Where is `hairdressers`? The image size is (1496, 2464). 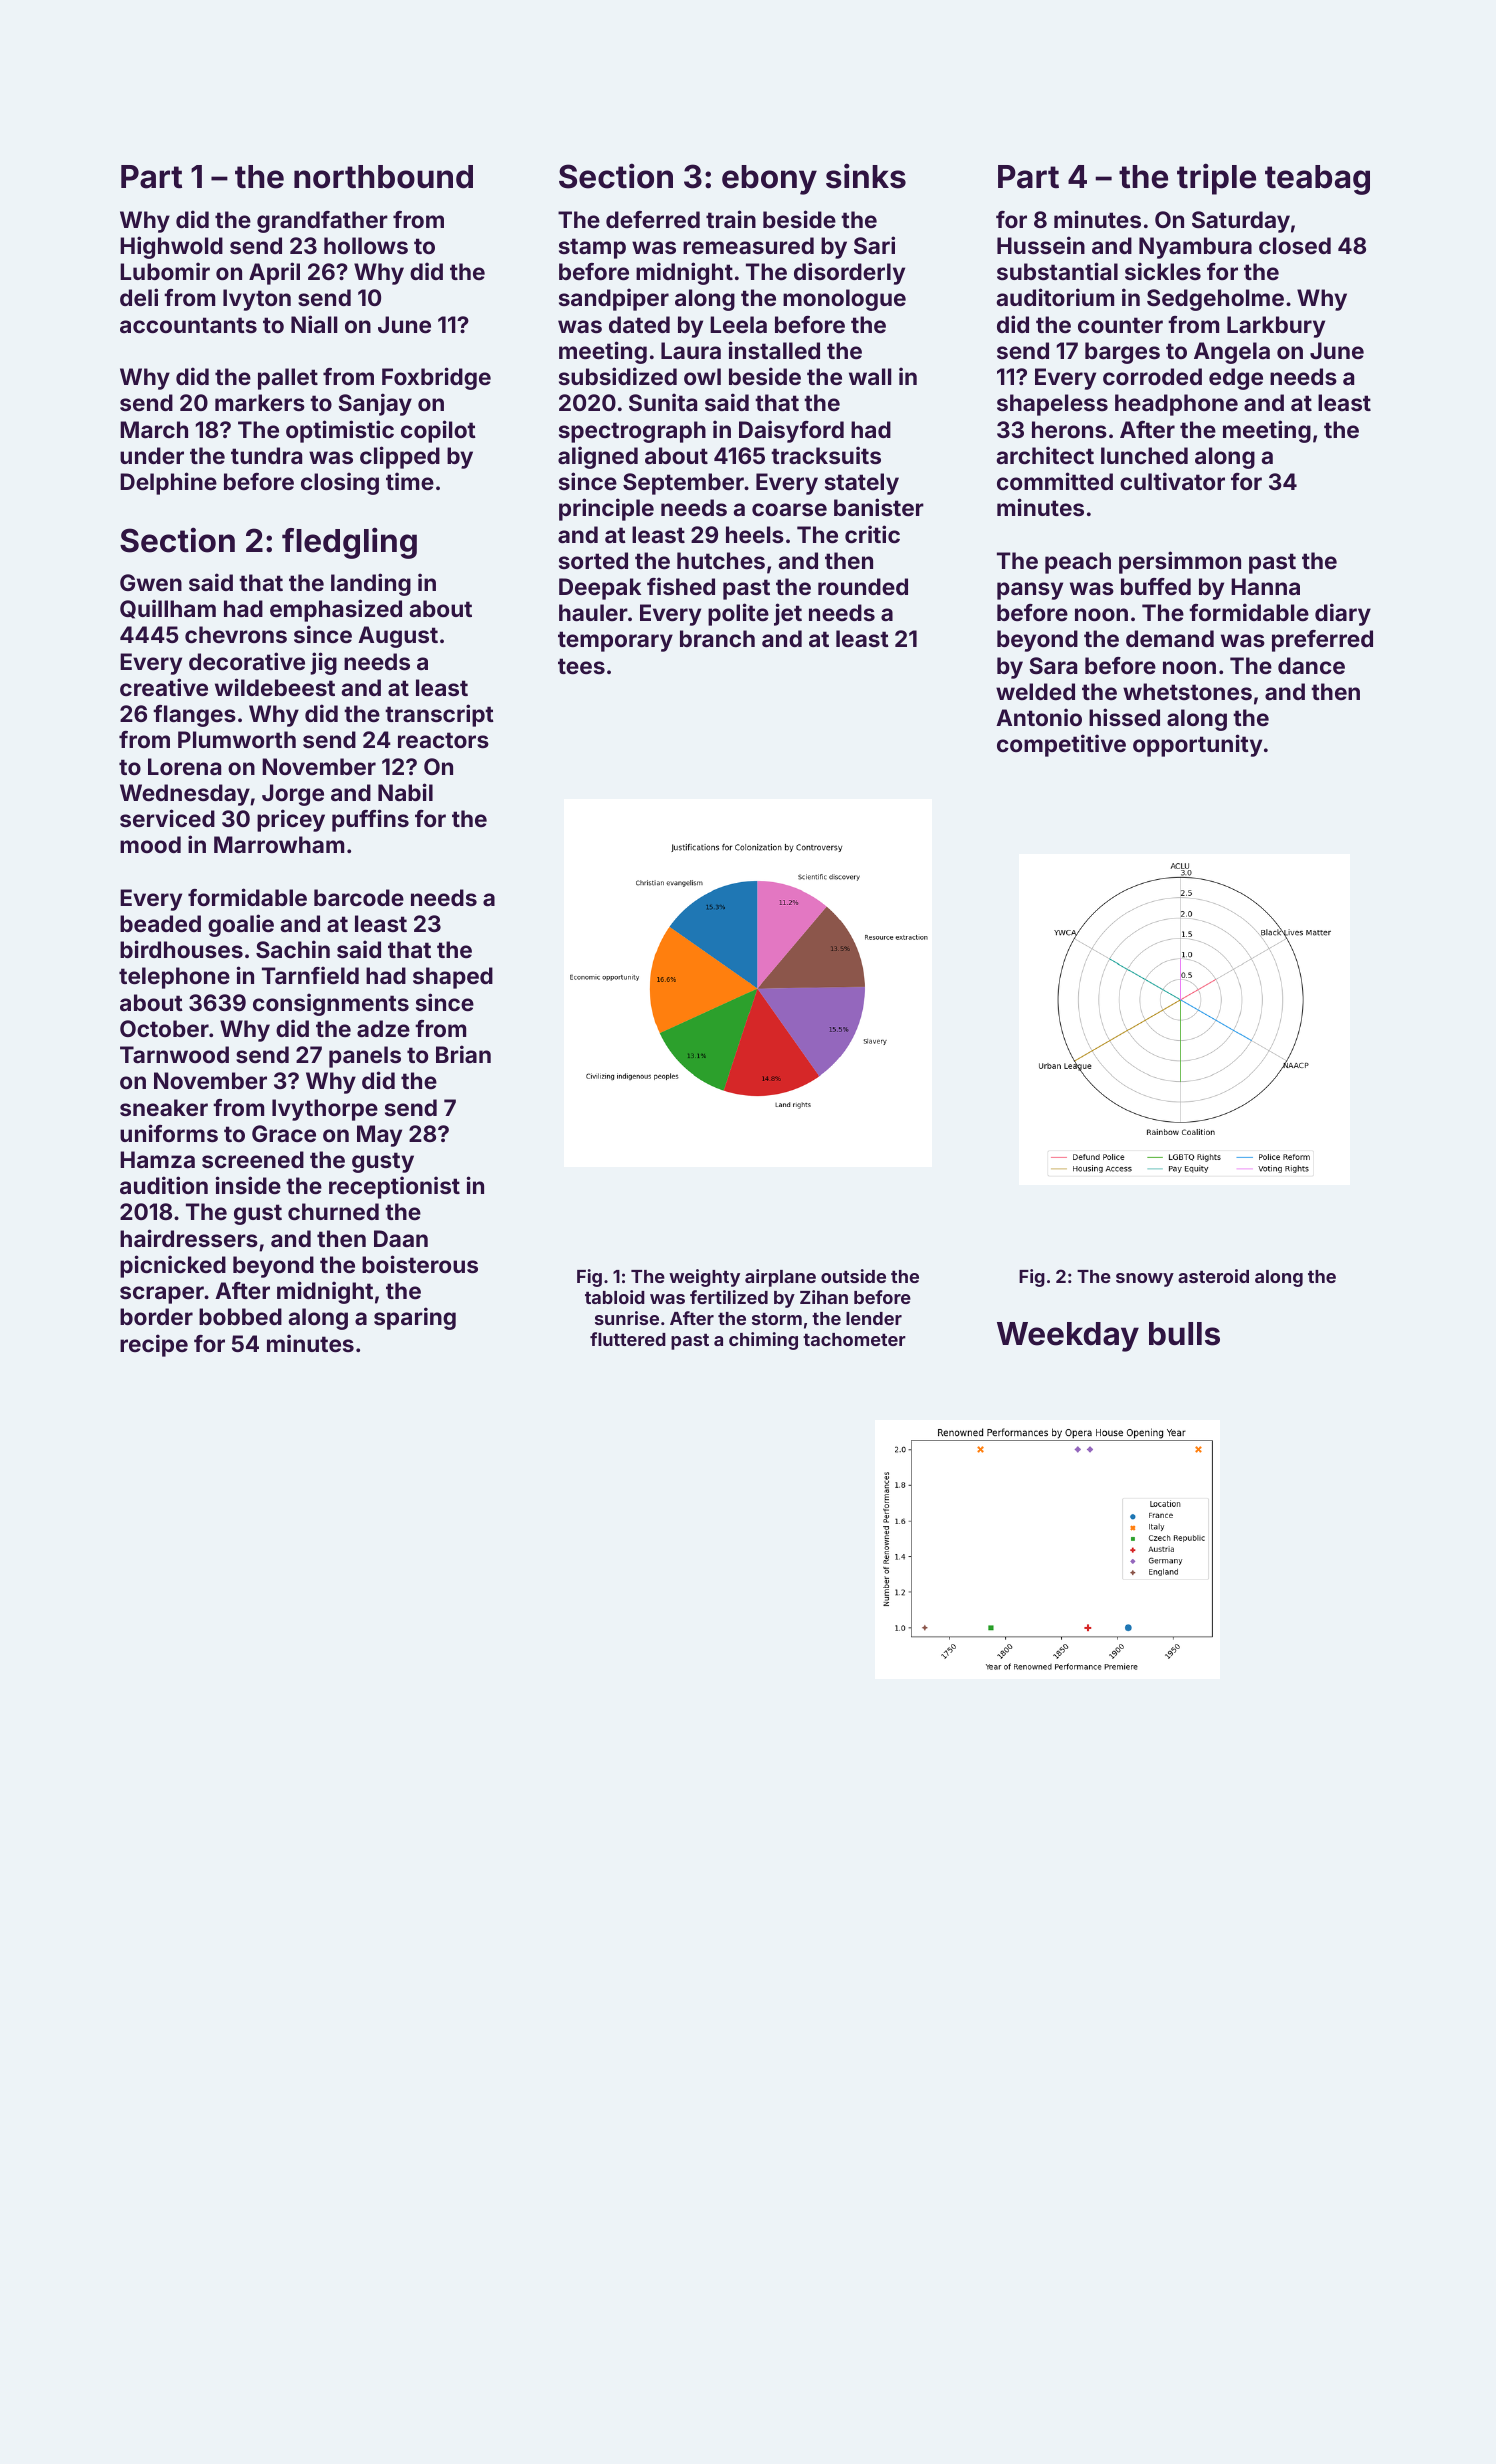
hairdressers is located at coordinates (189, 1238).
